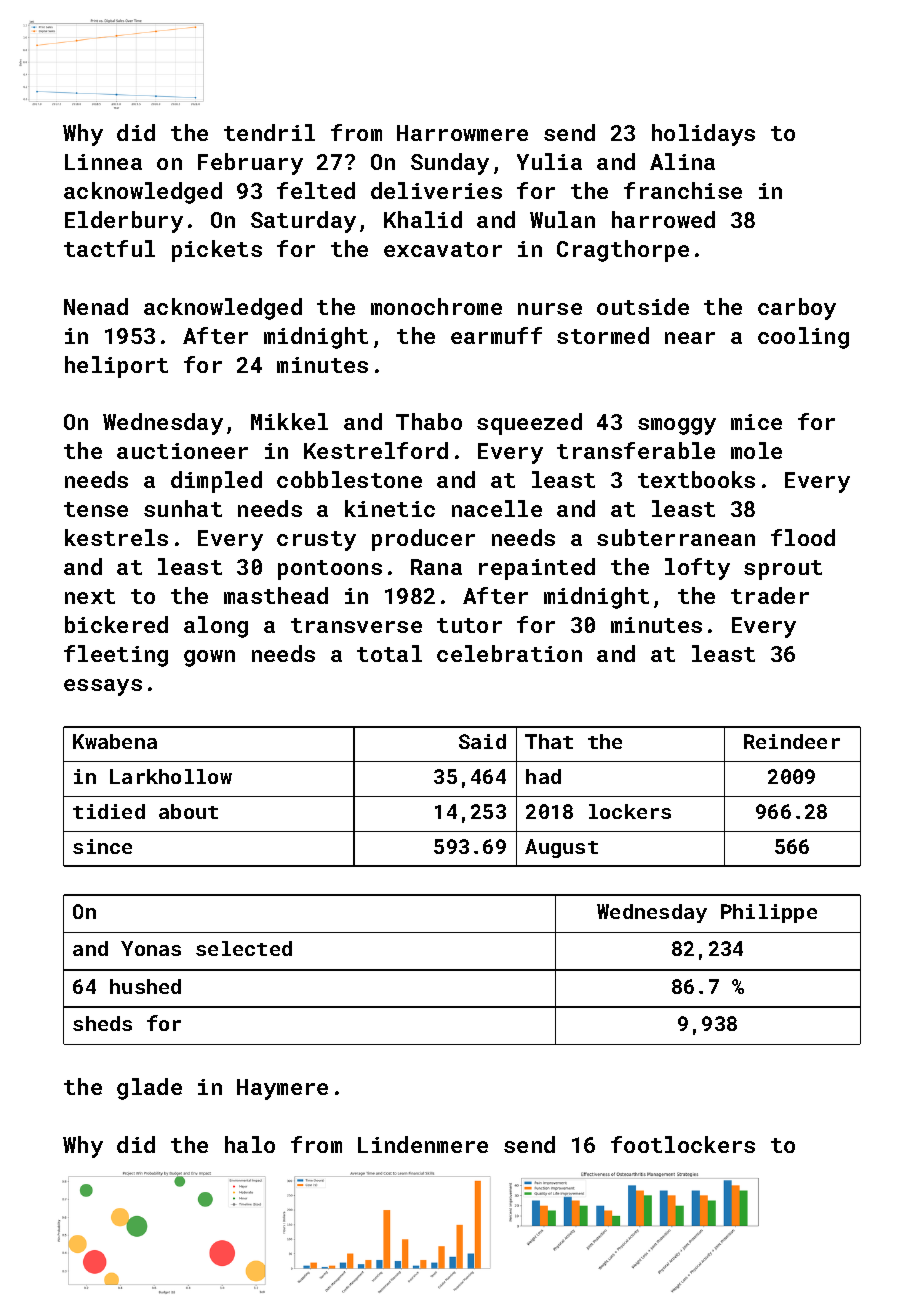 The width and height of the screenshot is (924, 1314). I want to click on Said, so click(482, 741).
